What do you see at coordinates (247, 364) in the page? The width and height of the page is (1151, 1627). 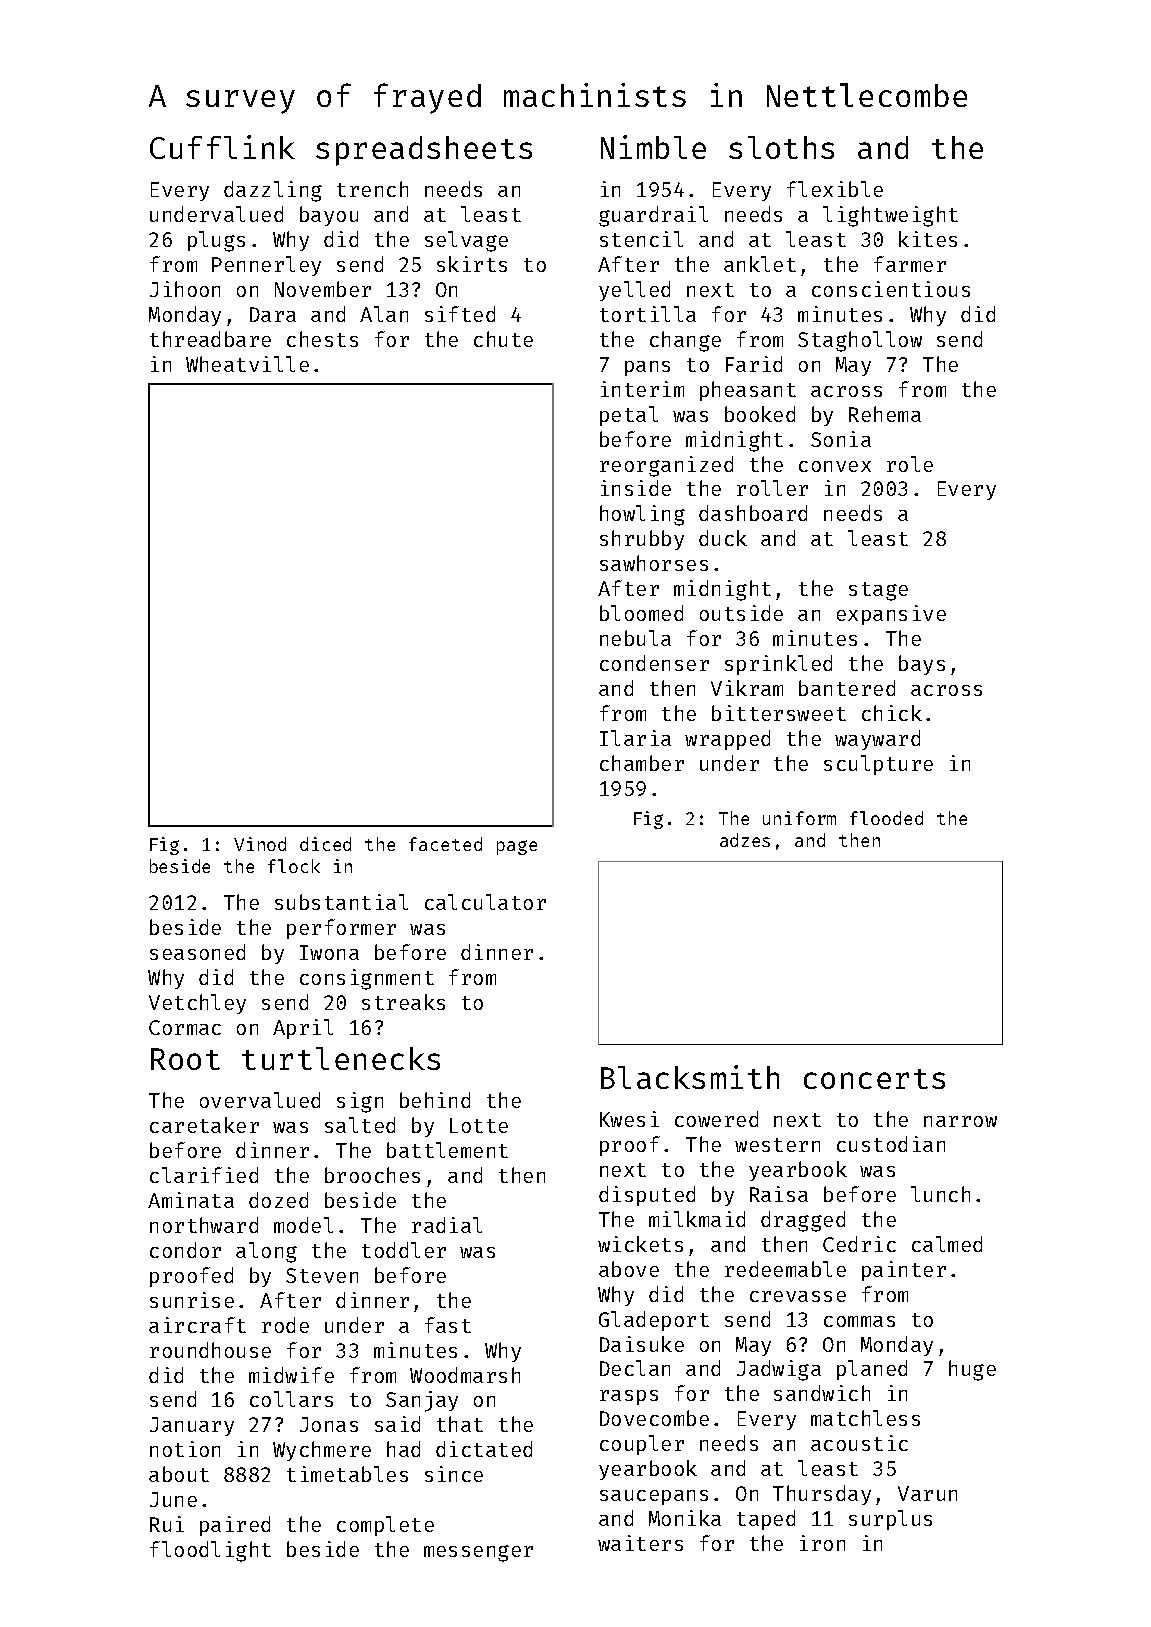 I see `Wheatville` at bounding box center [247, 364].
